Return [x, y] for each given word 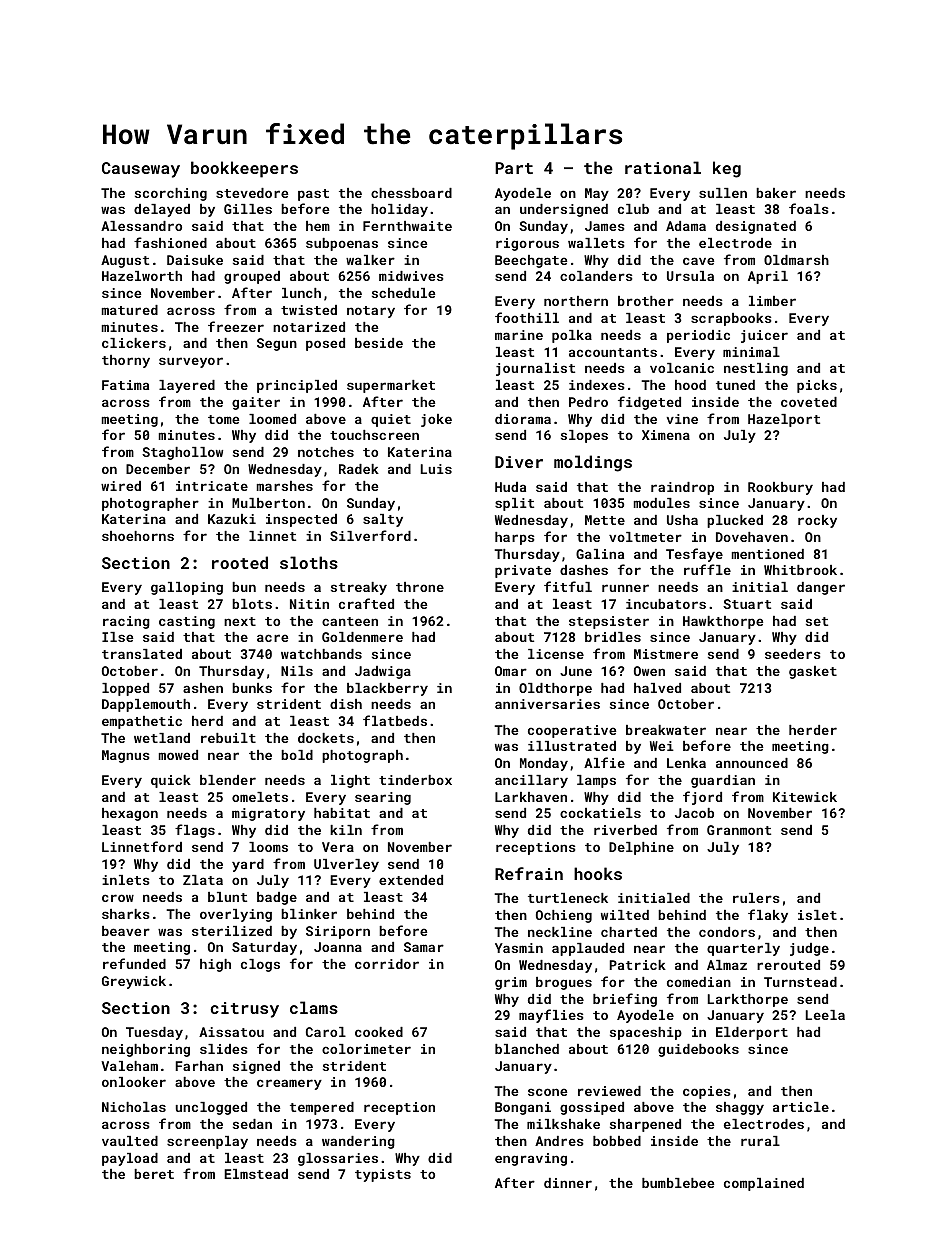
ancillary [531, 781]
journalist [535, 369]
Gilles [248, 209]
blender [228, 780]
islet [817, 915]
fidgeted [649, 403]
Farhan [199, 1066]
